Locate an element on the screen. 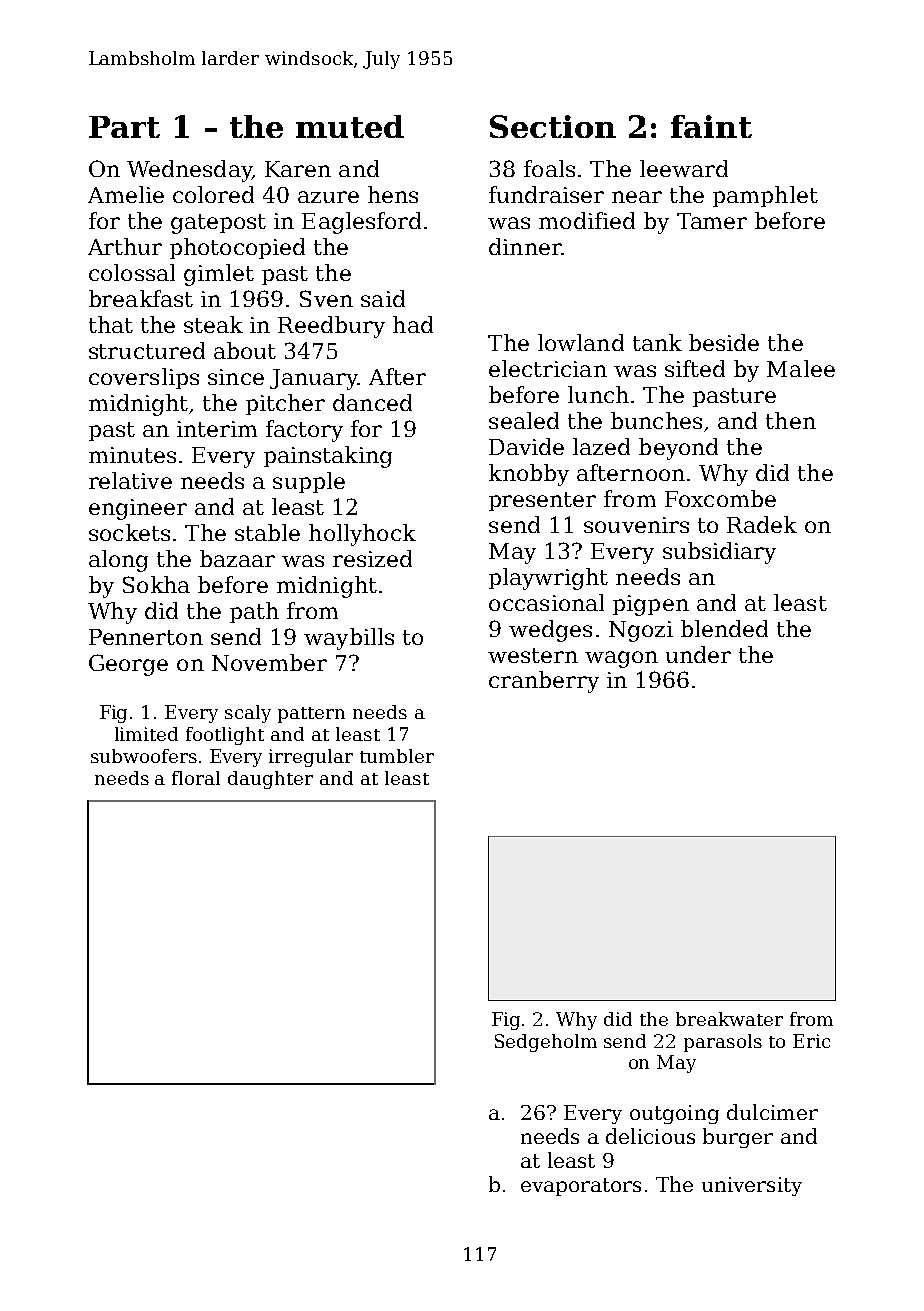  subwoofers is located at coordinates (144, 756).
